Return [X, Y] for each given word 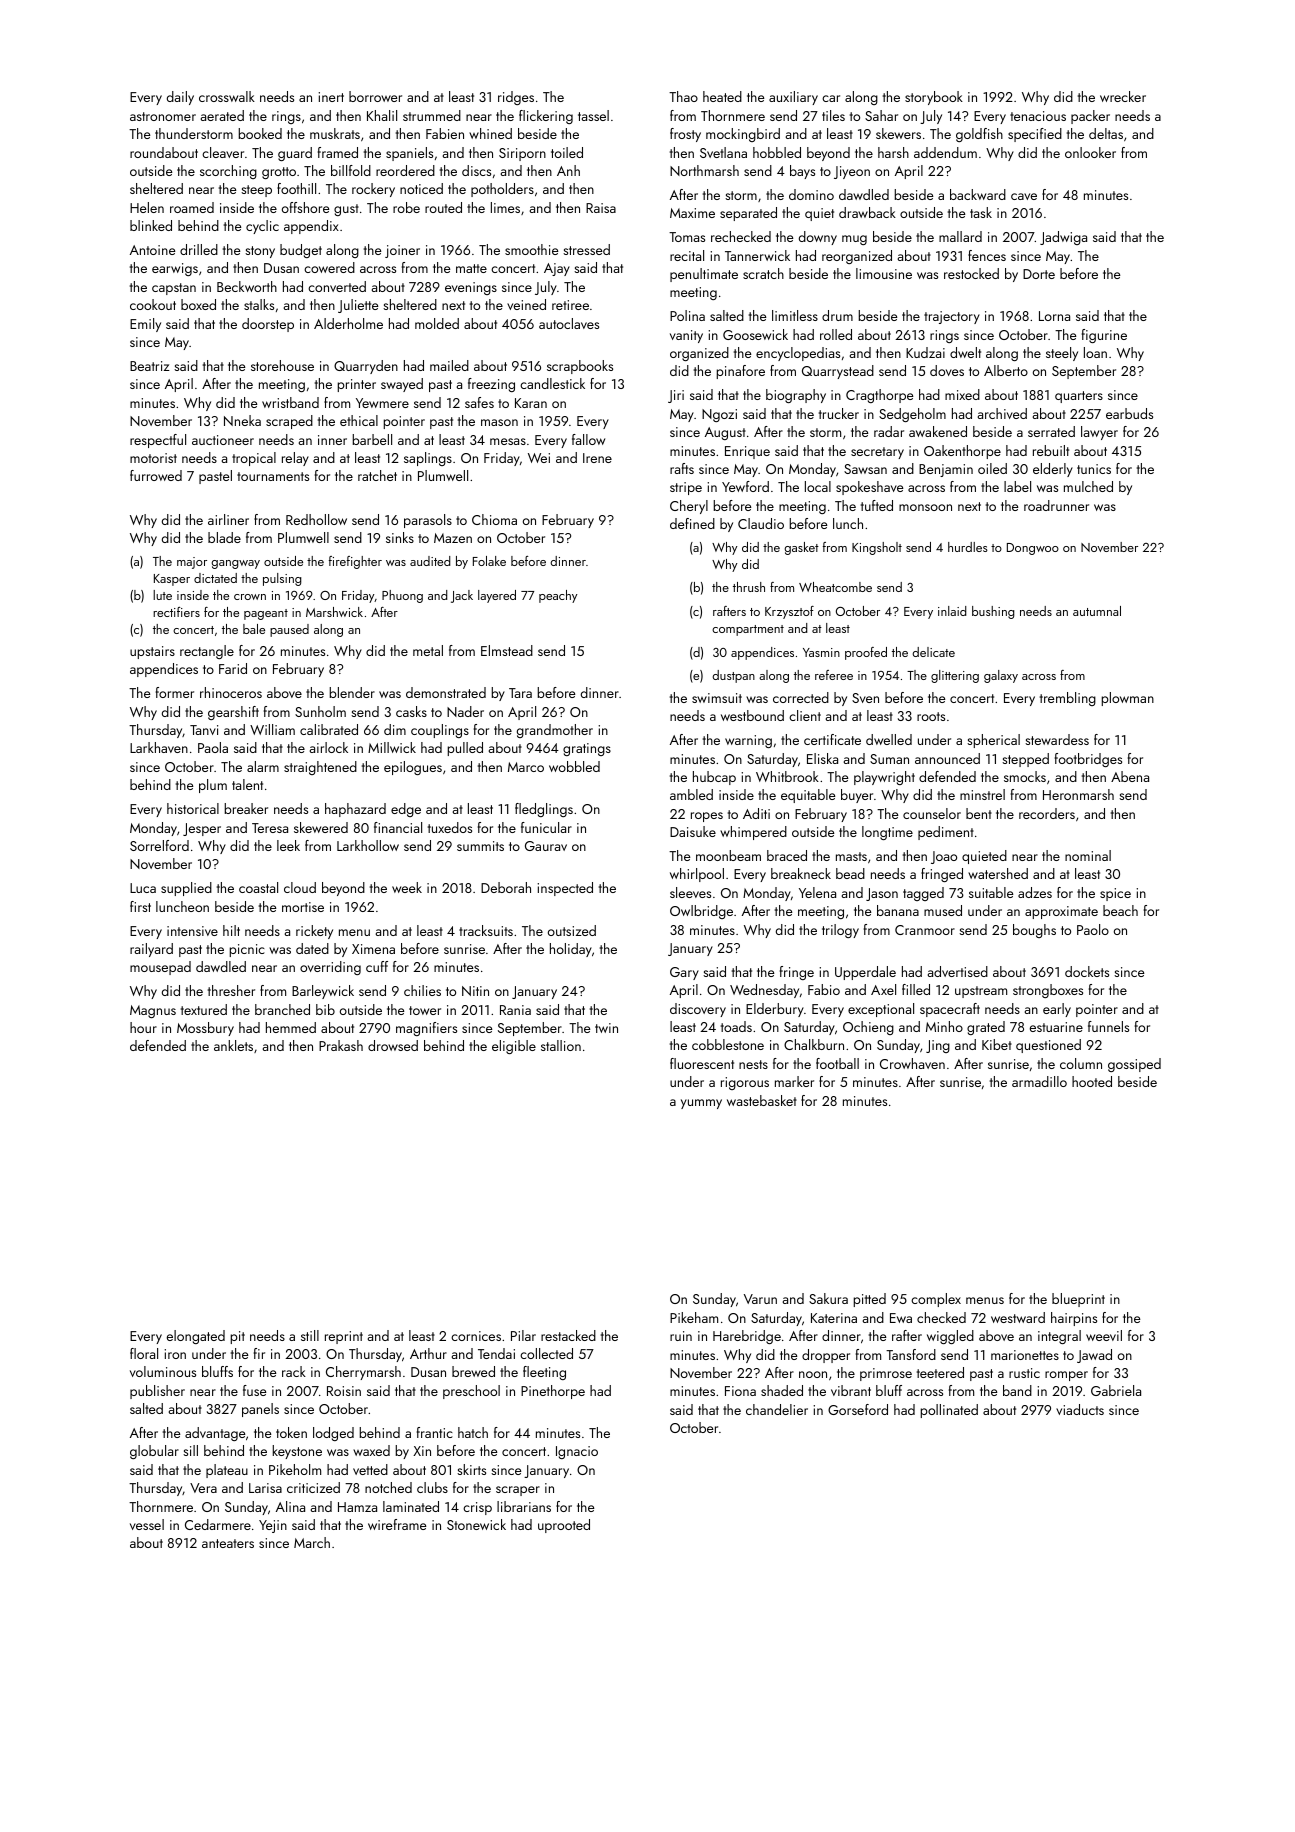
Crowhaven [912, 1063]
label [1017, 486]
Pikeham [694, 1317]
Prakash [341, 1045]
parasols [428, 521]
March [312, 1542]
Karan [531, 403]
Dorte [1039, 274]
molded [437, 323]
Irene [597, 458]
